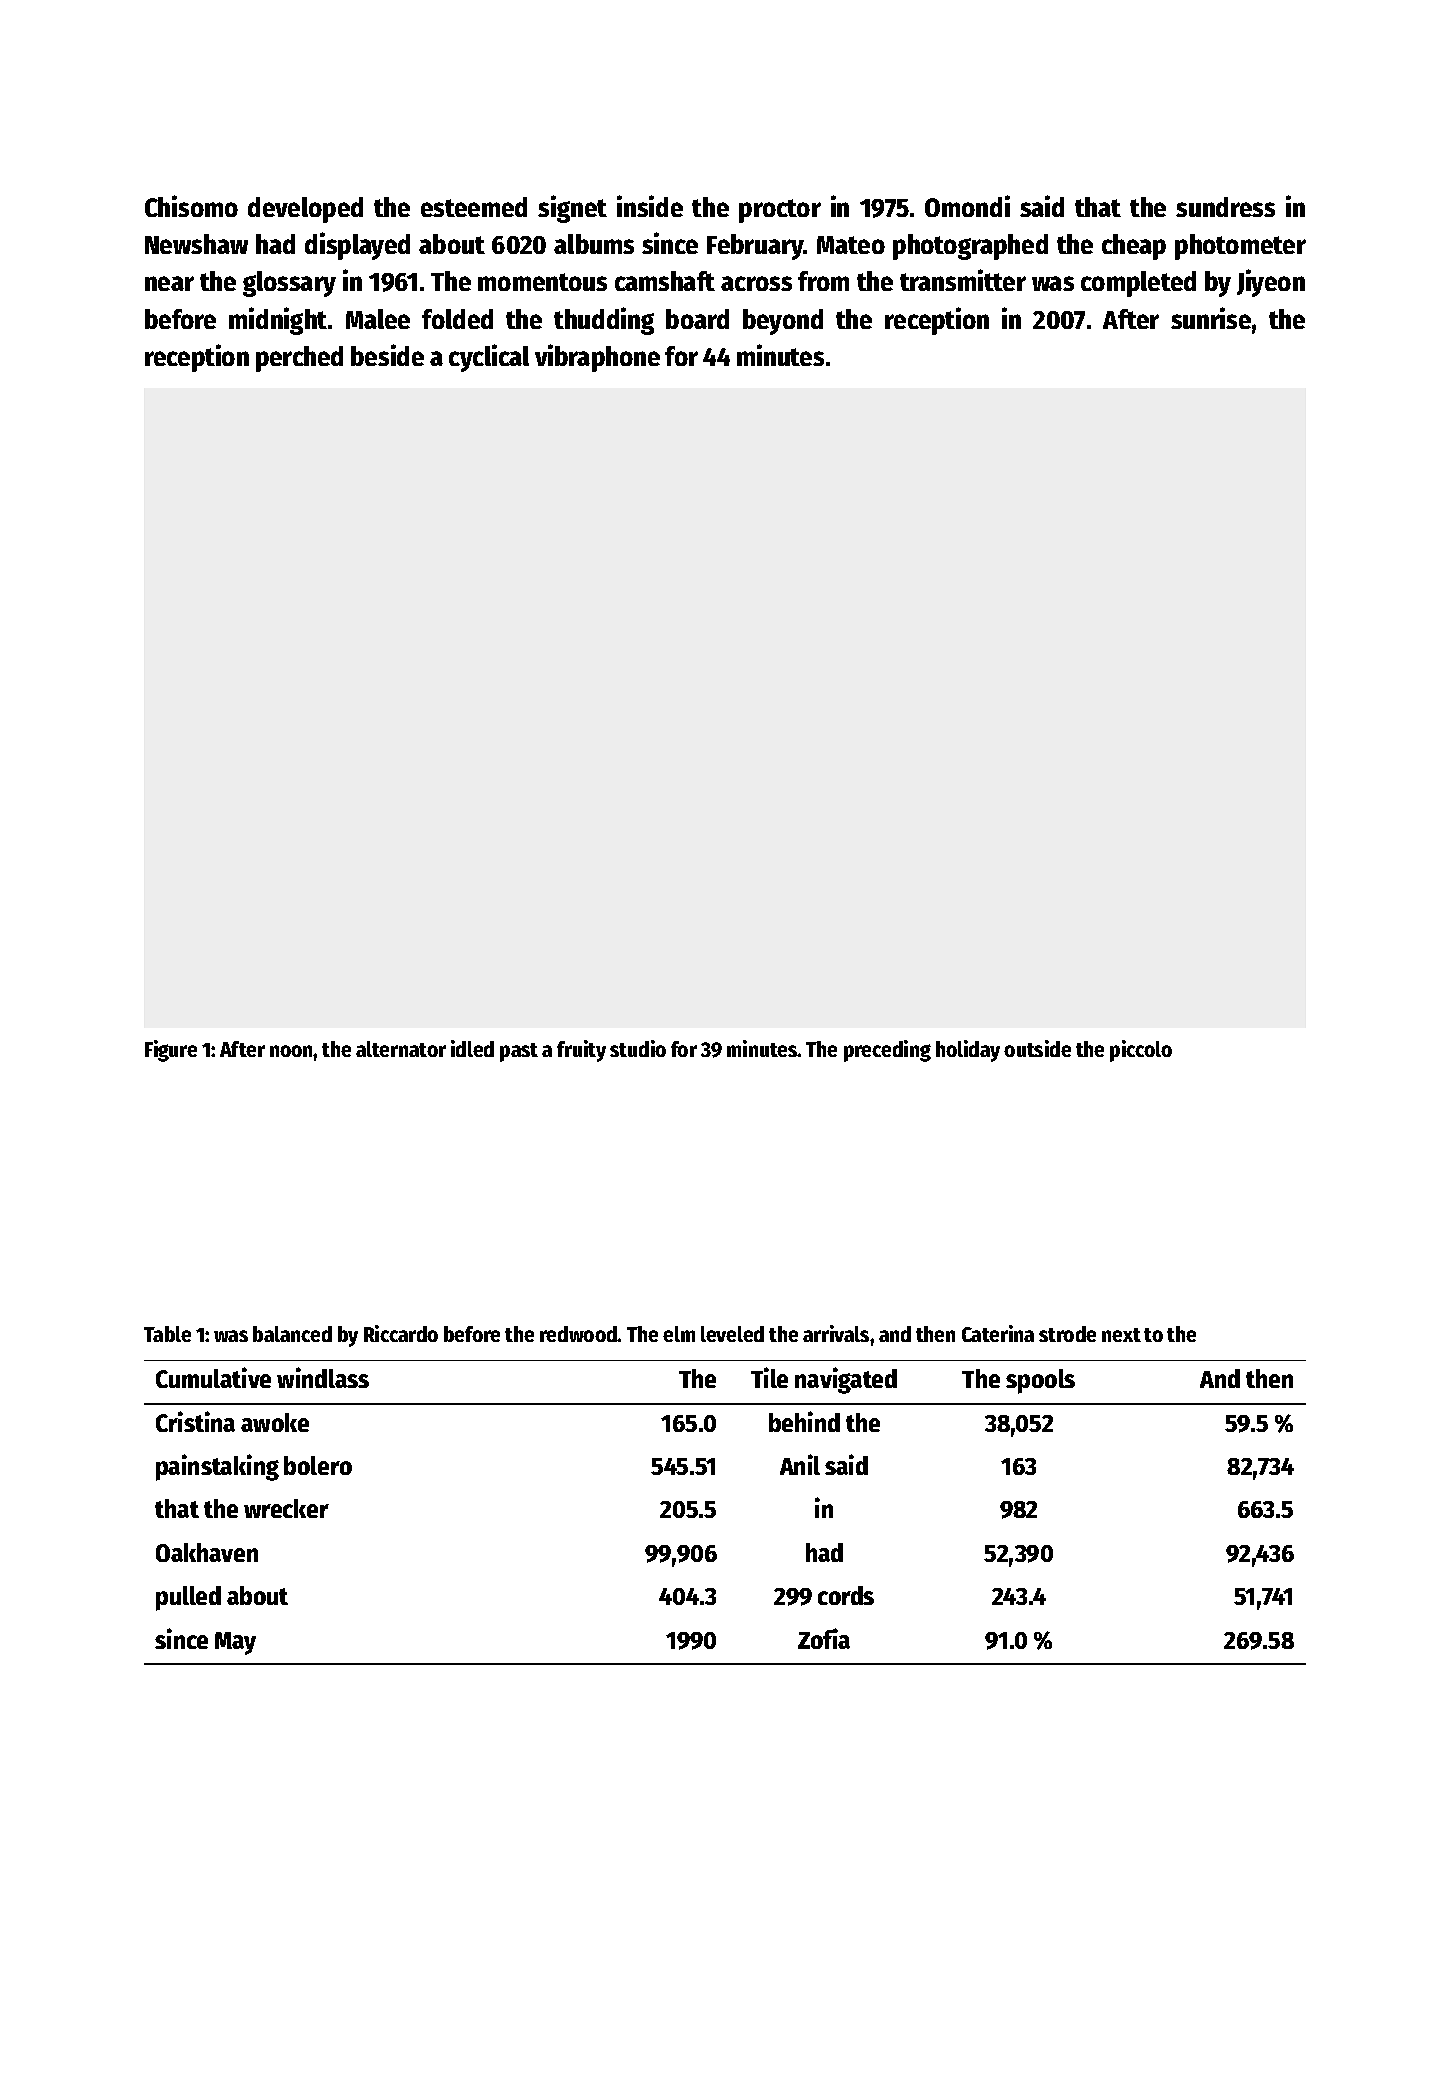  What do you see at coordinates (474, 207) in the screenshot?
I see `esteemed` at bounding box center [474, 207].
